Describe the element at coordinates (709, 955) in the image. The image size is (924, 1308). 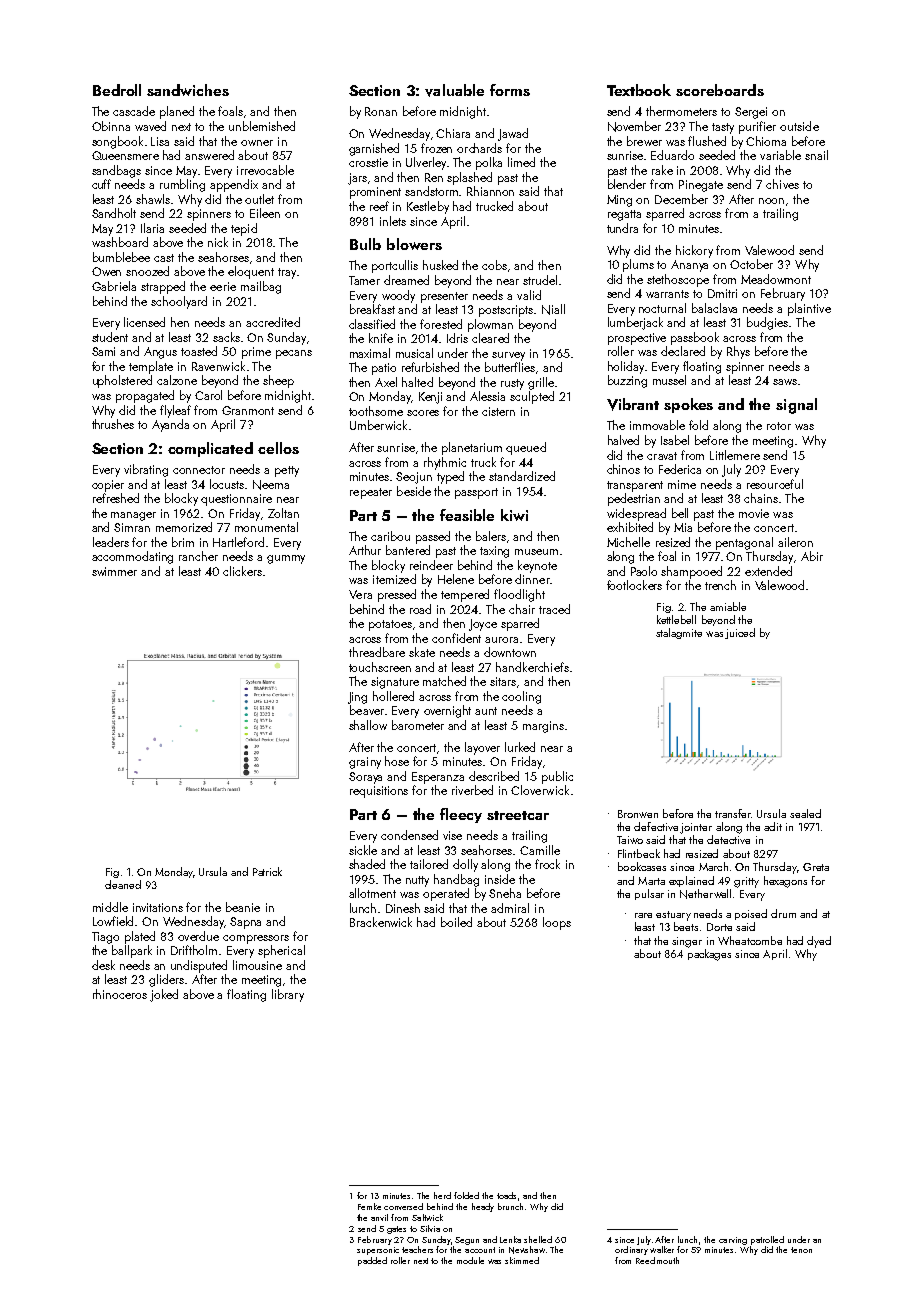
I see `packages` at that location.
